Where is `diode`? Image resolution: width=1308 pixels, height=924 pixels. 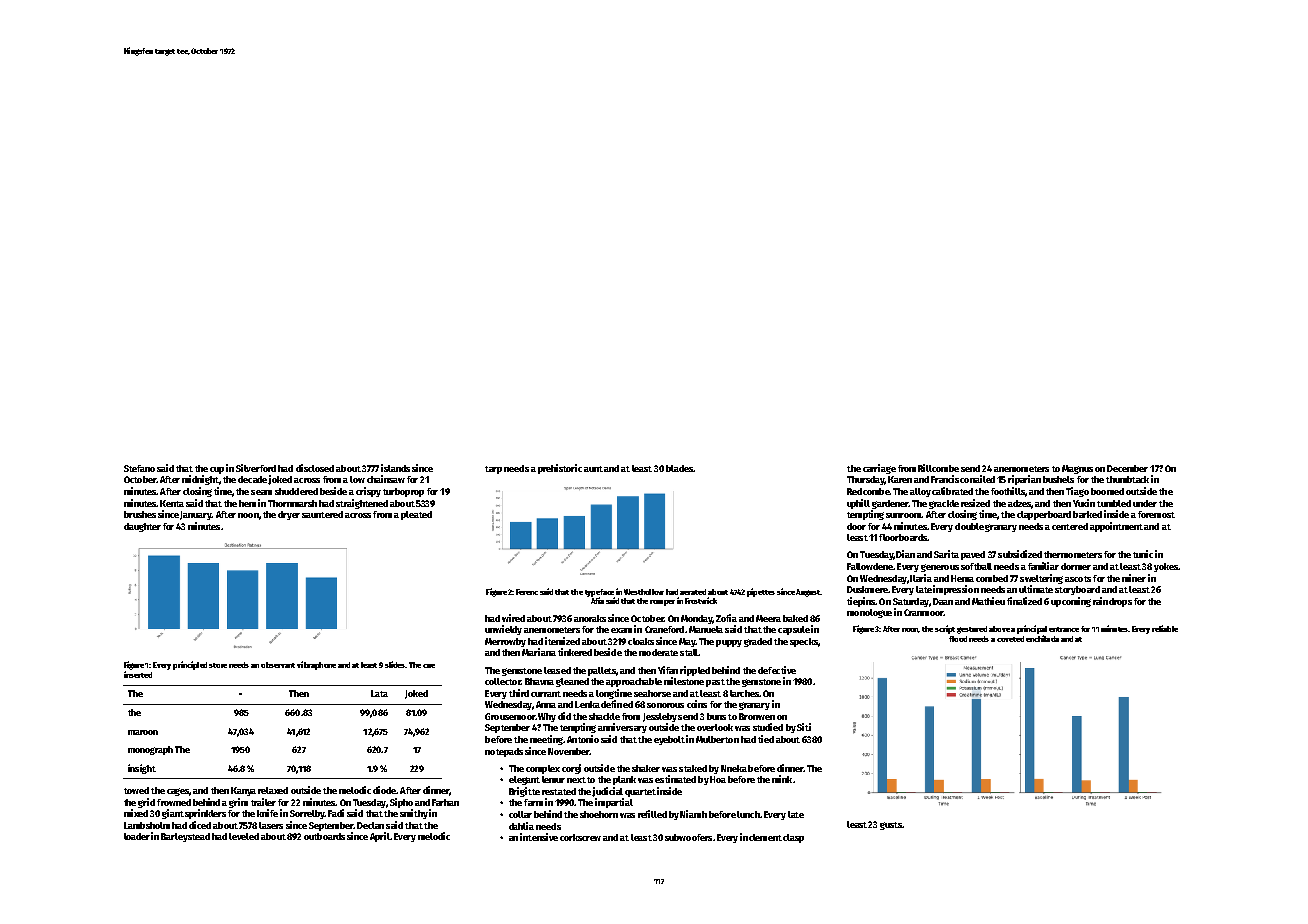 diode is located at coordinates (384, 790).
